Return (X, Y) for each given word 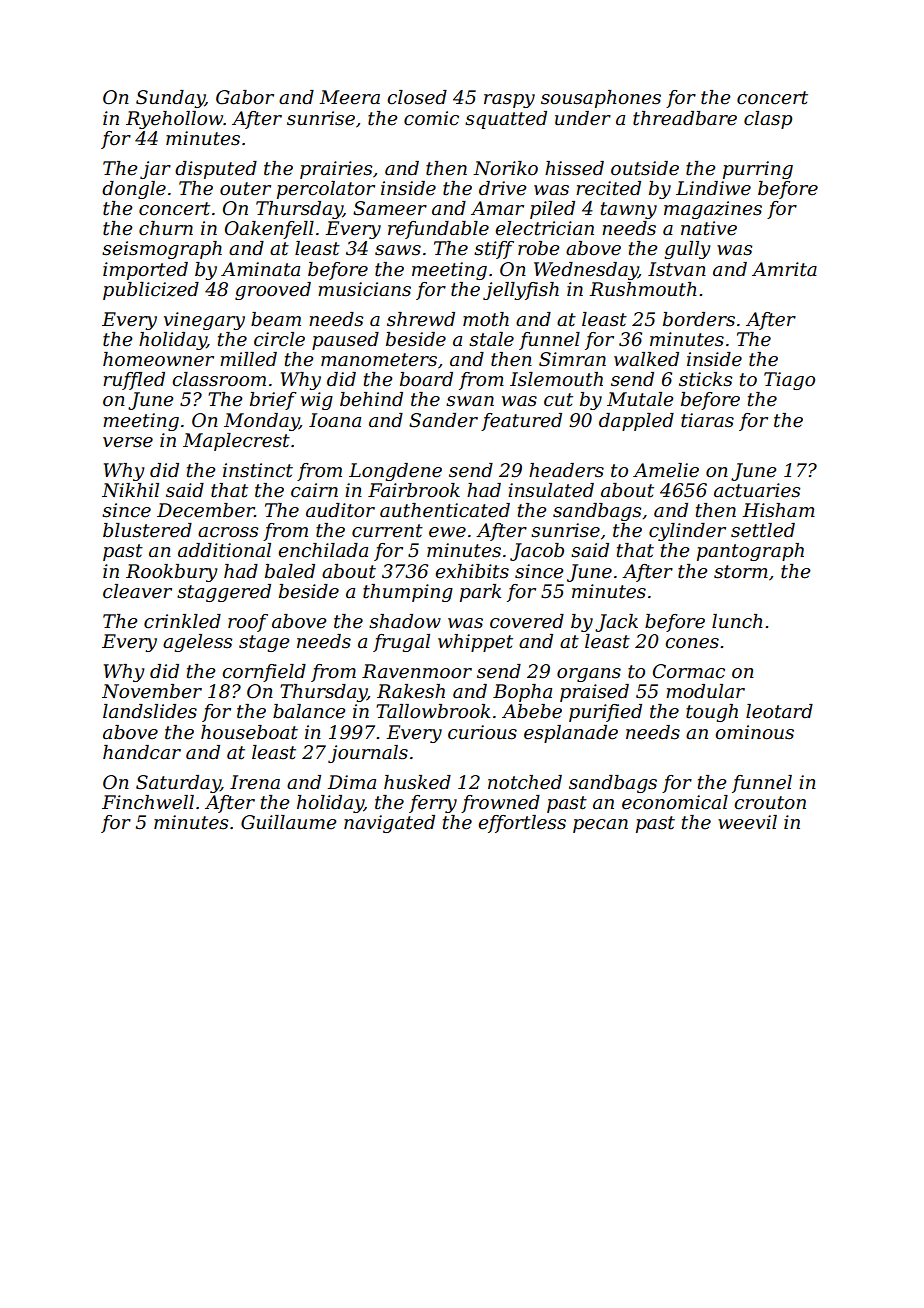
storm (741, 572)
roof (248, 623)
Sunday (170, 99)
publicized (151, 291)
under (583, 118)
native (709, 228)
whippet (475, 643)
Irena (255, 782)
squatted (506, 120)
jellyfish (521, 291)
